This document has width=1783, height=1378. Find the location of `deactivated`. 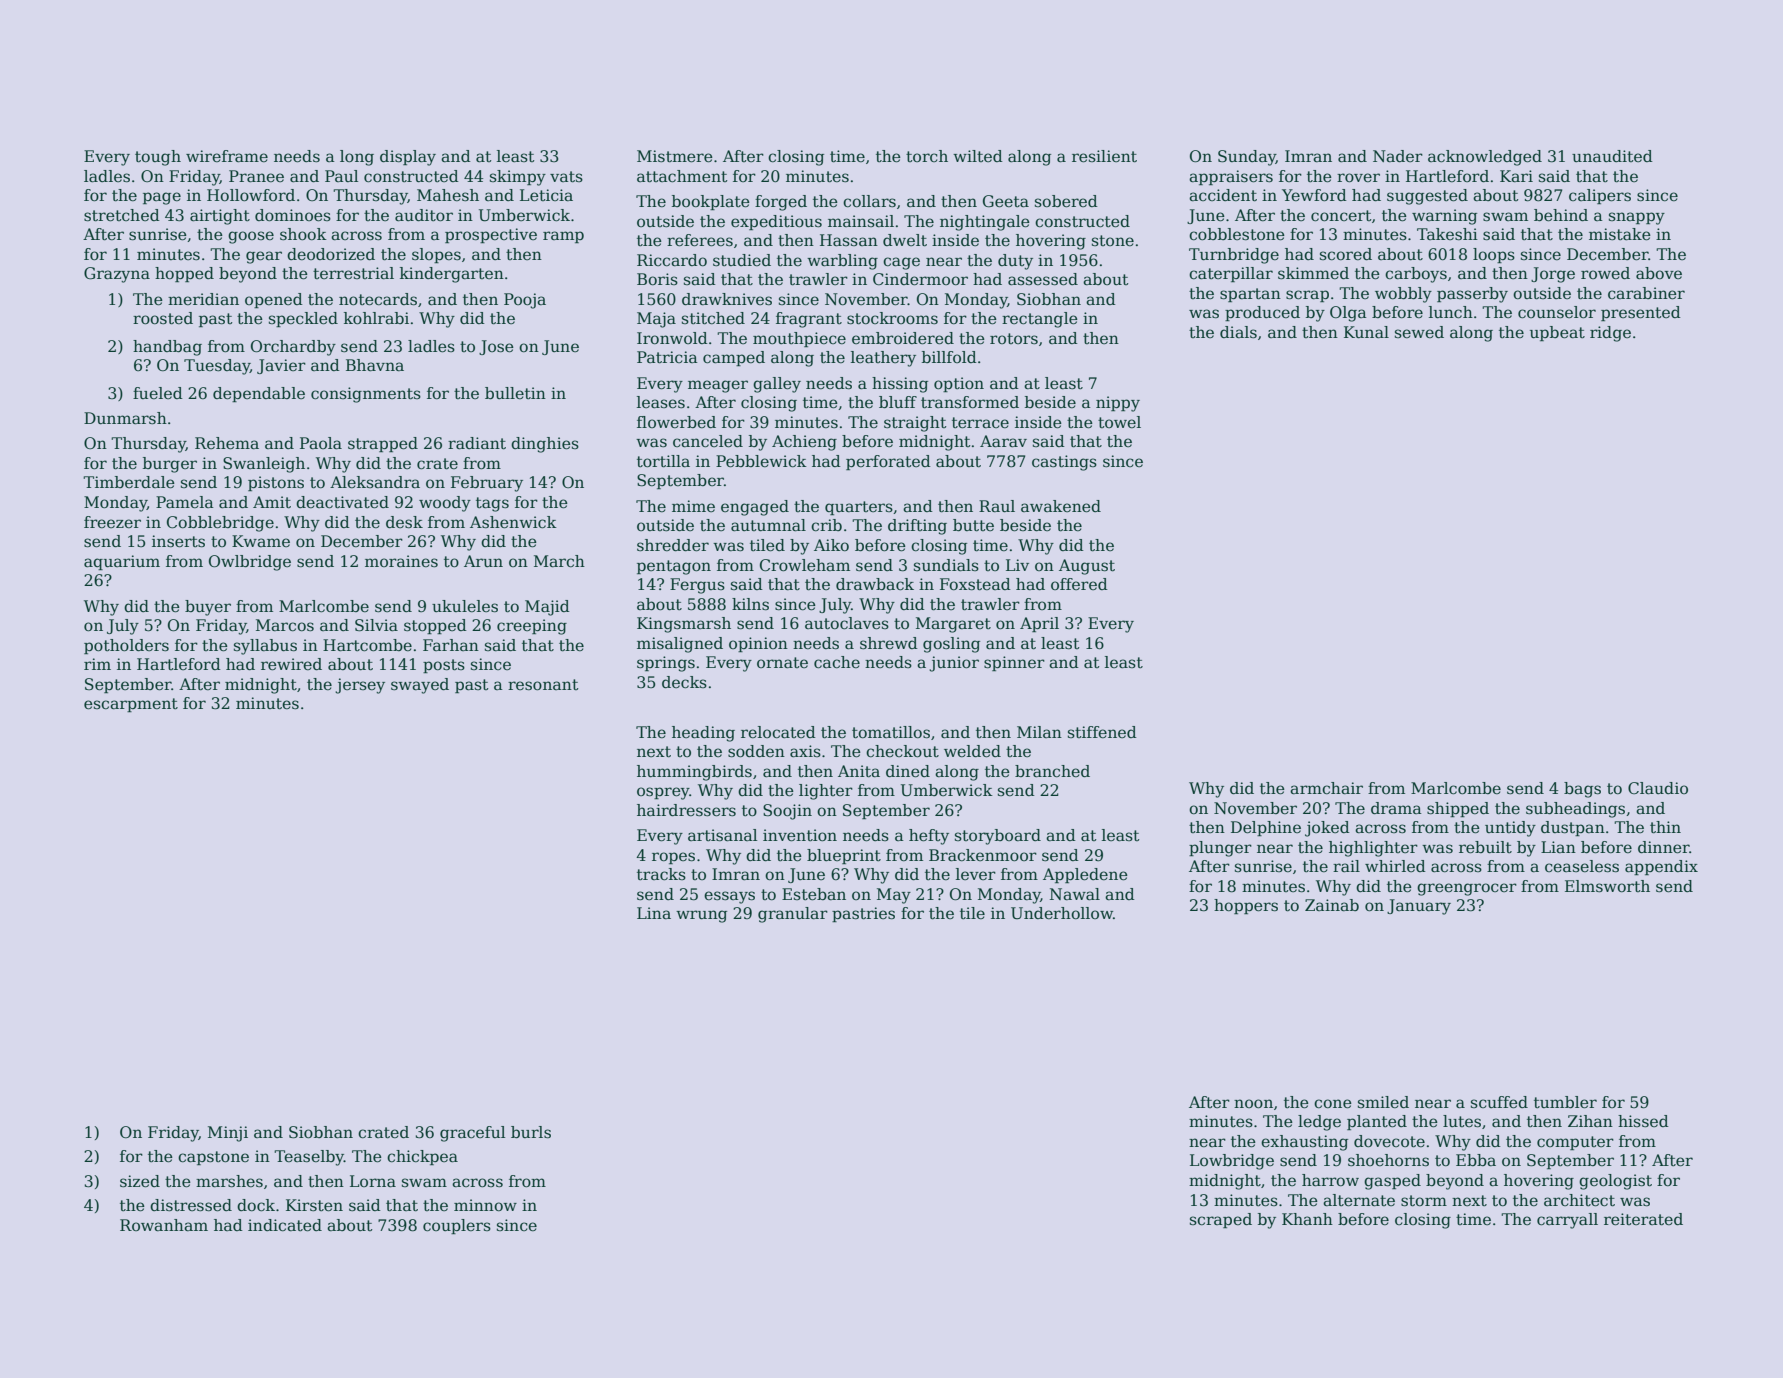

deactivated is located at coordinates (342, 502).
